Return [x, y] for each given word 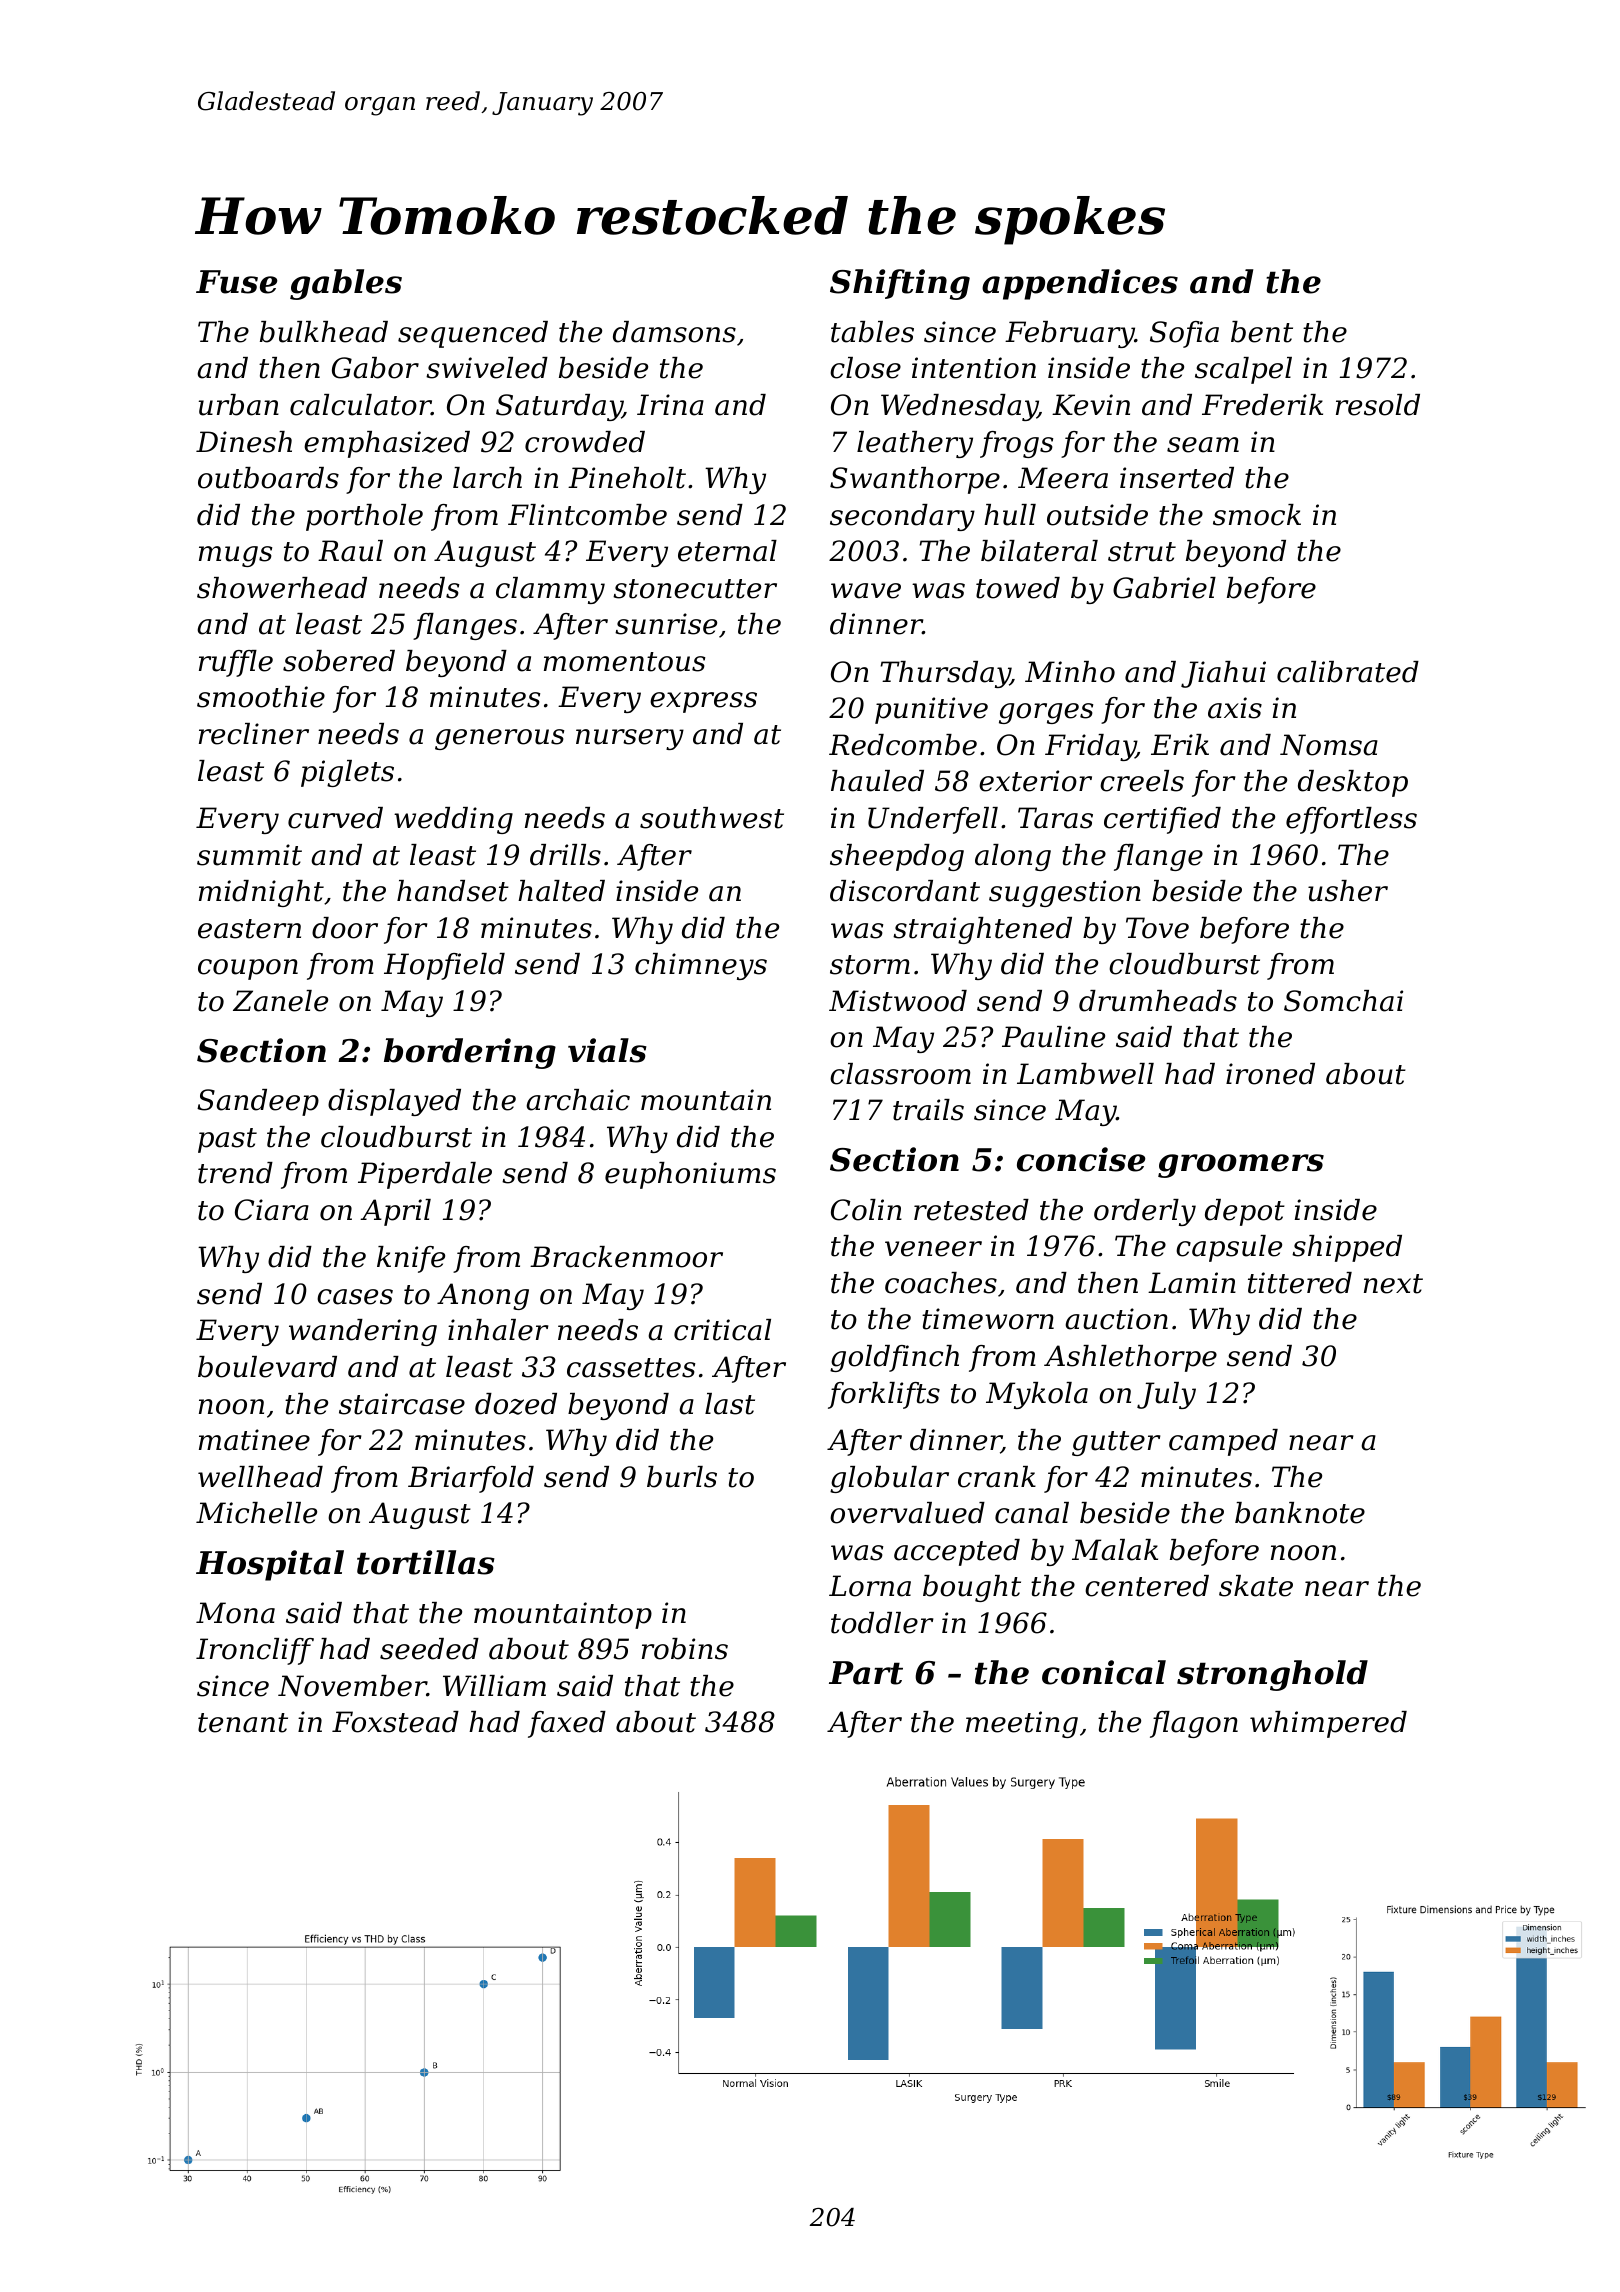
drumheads [1158, 1001]
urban [239, 405]
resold [1378, 405]
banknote [1300, 1513]
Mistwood [898, 1001]
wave [866, 591]
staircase [402, 1404]
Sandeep [258, 1102]
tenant [243, 1723]
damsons [674, 332]
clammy [550, 590]
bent [1262, 332]
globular [889, 1479]
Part [866, 1673]
